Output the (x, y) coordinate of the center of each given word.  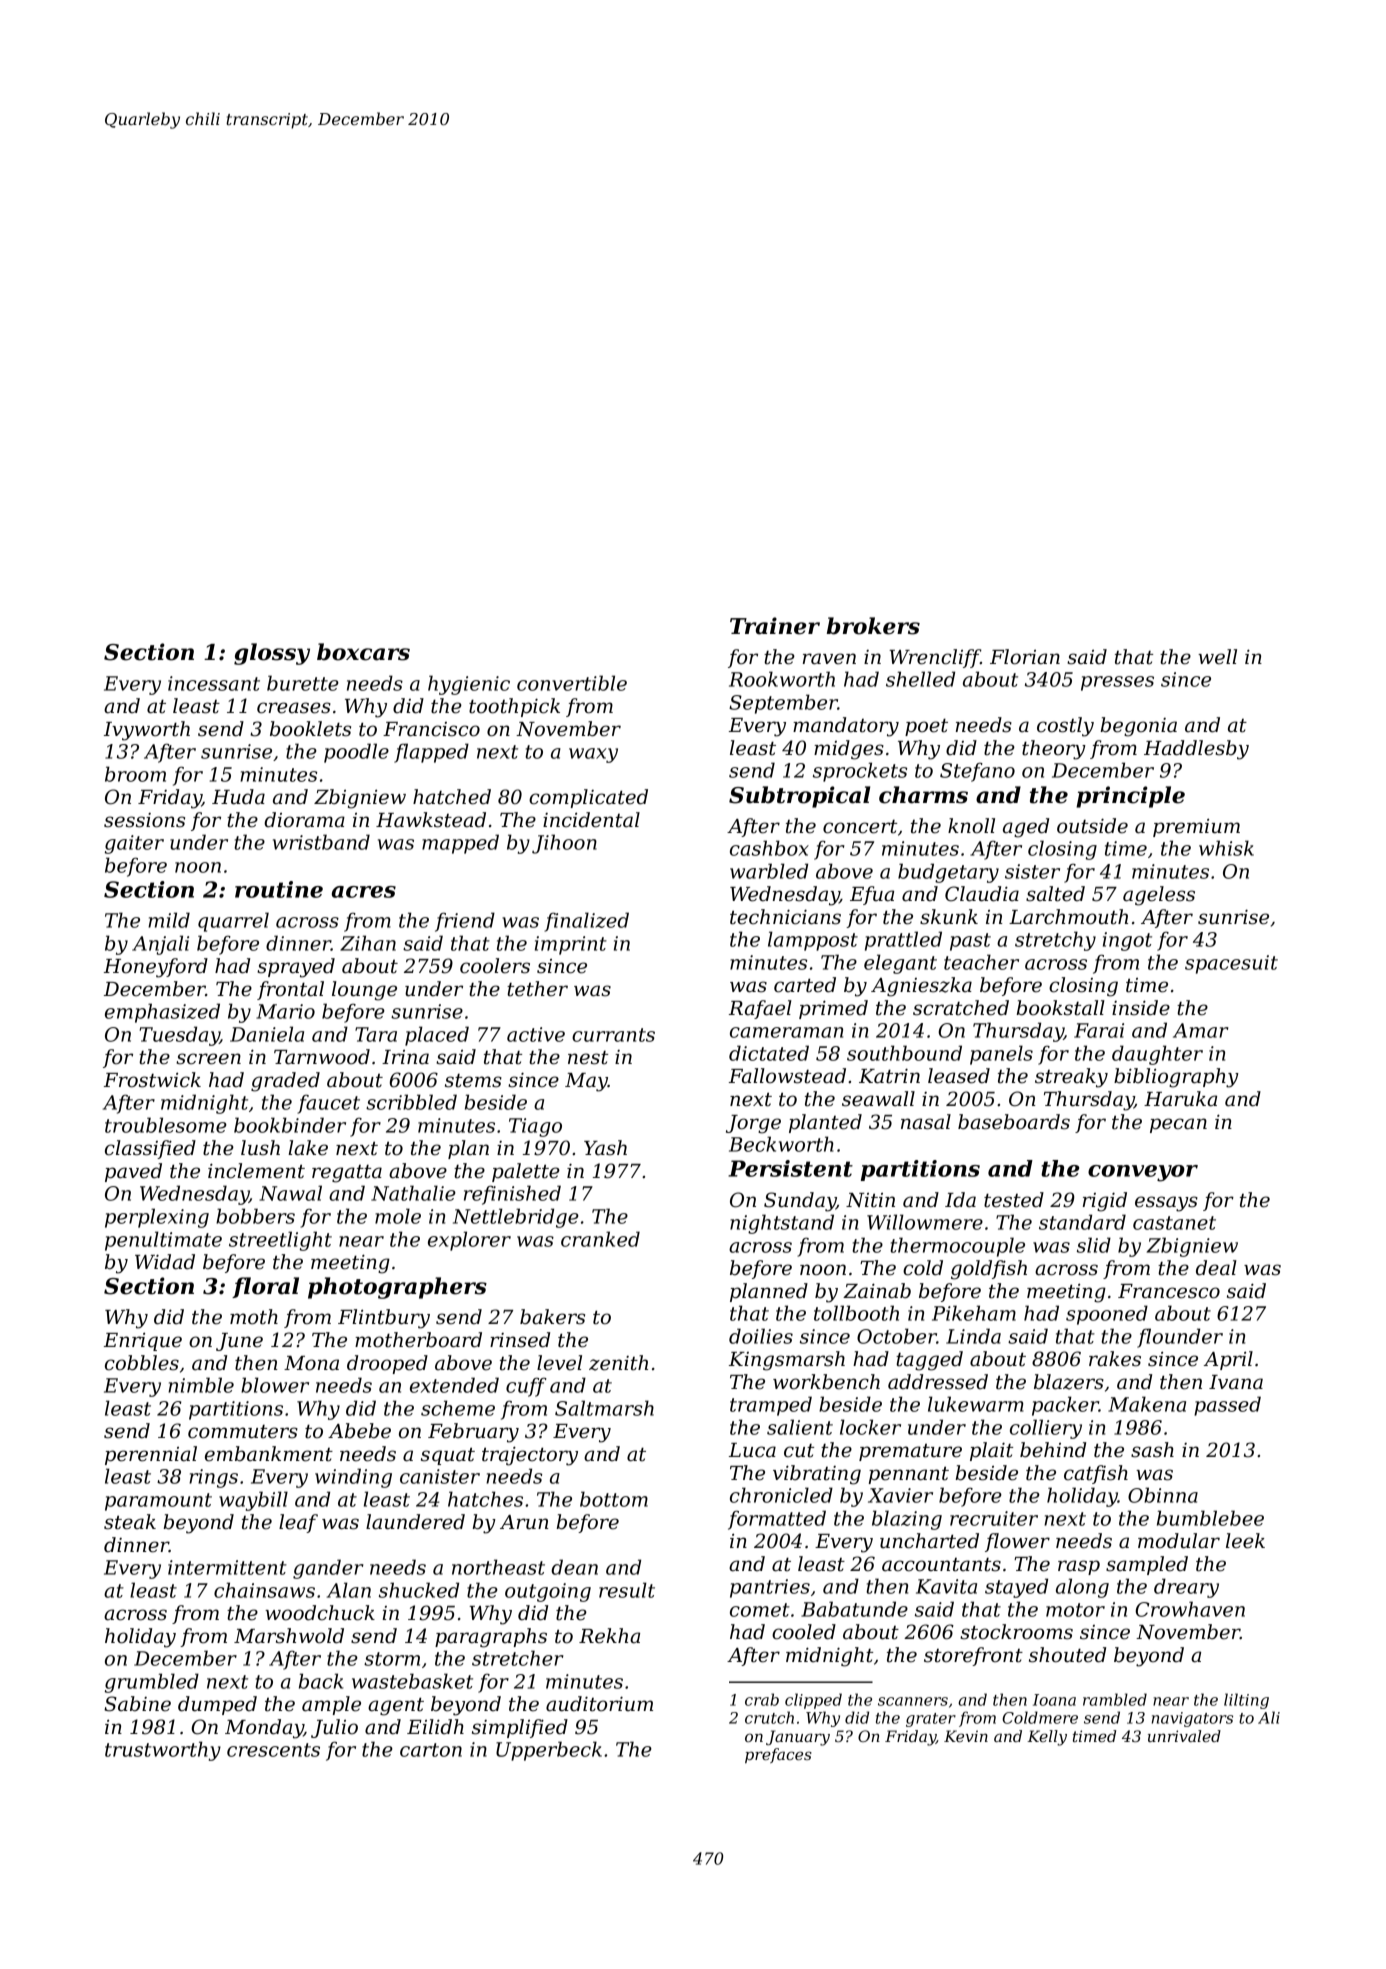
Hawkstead (431, 820)
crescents (273, 1750)
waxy (593, 755)
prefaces (778, 1755)
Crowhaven (1190, 1609)
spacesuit (1231, 964)
